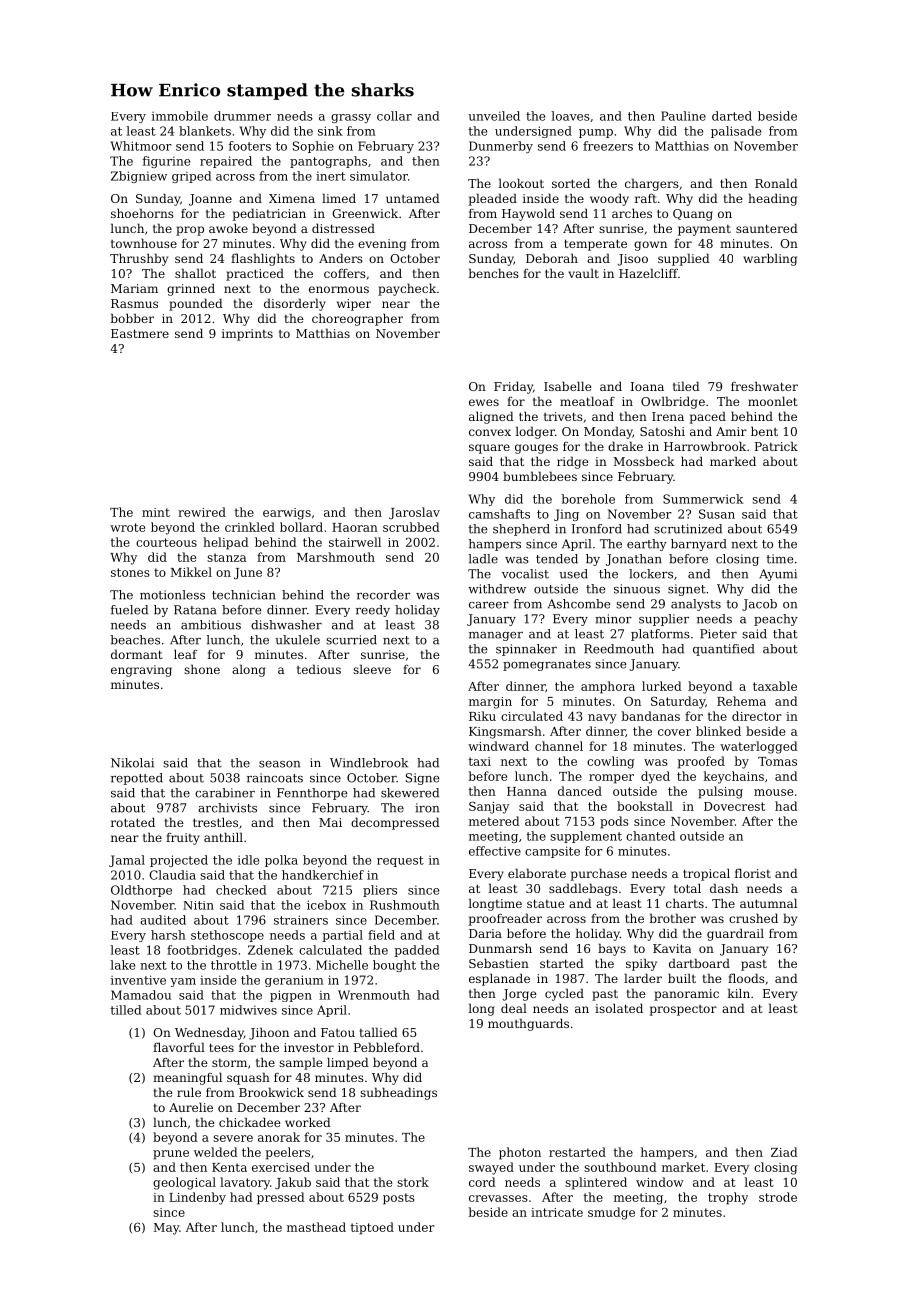 This page has width=908, height=1316. What do you see at coordinates (489, 807) in the page?
I see `Sanjay` at bounding box center [489, 807].
